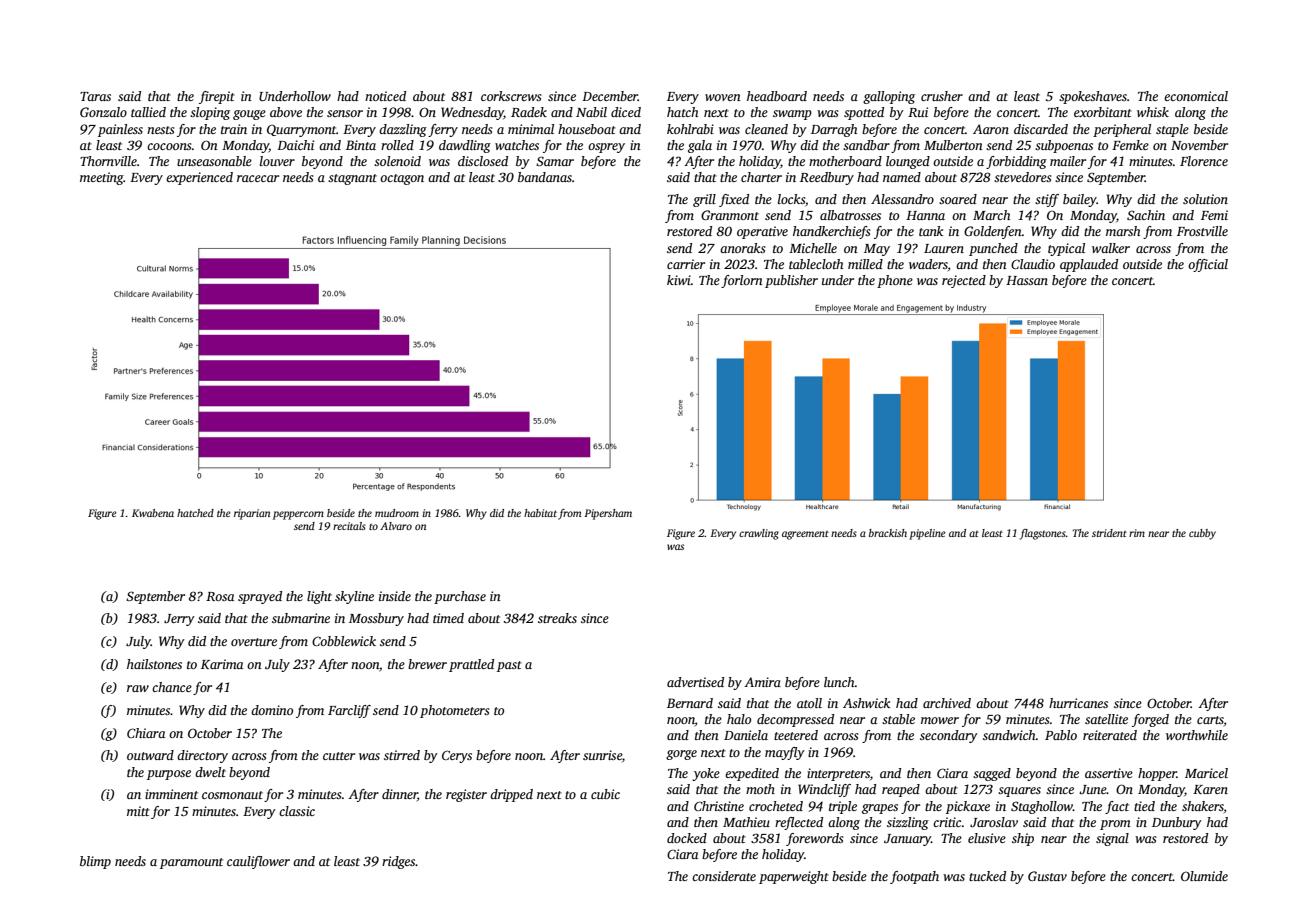 The height and width of the page is (924, 1308). I want to click on rejected, so click(964, 281).
